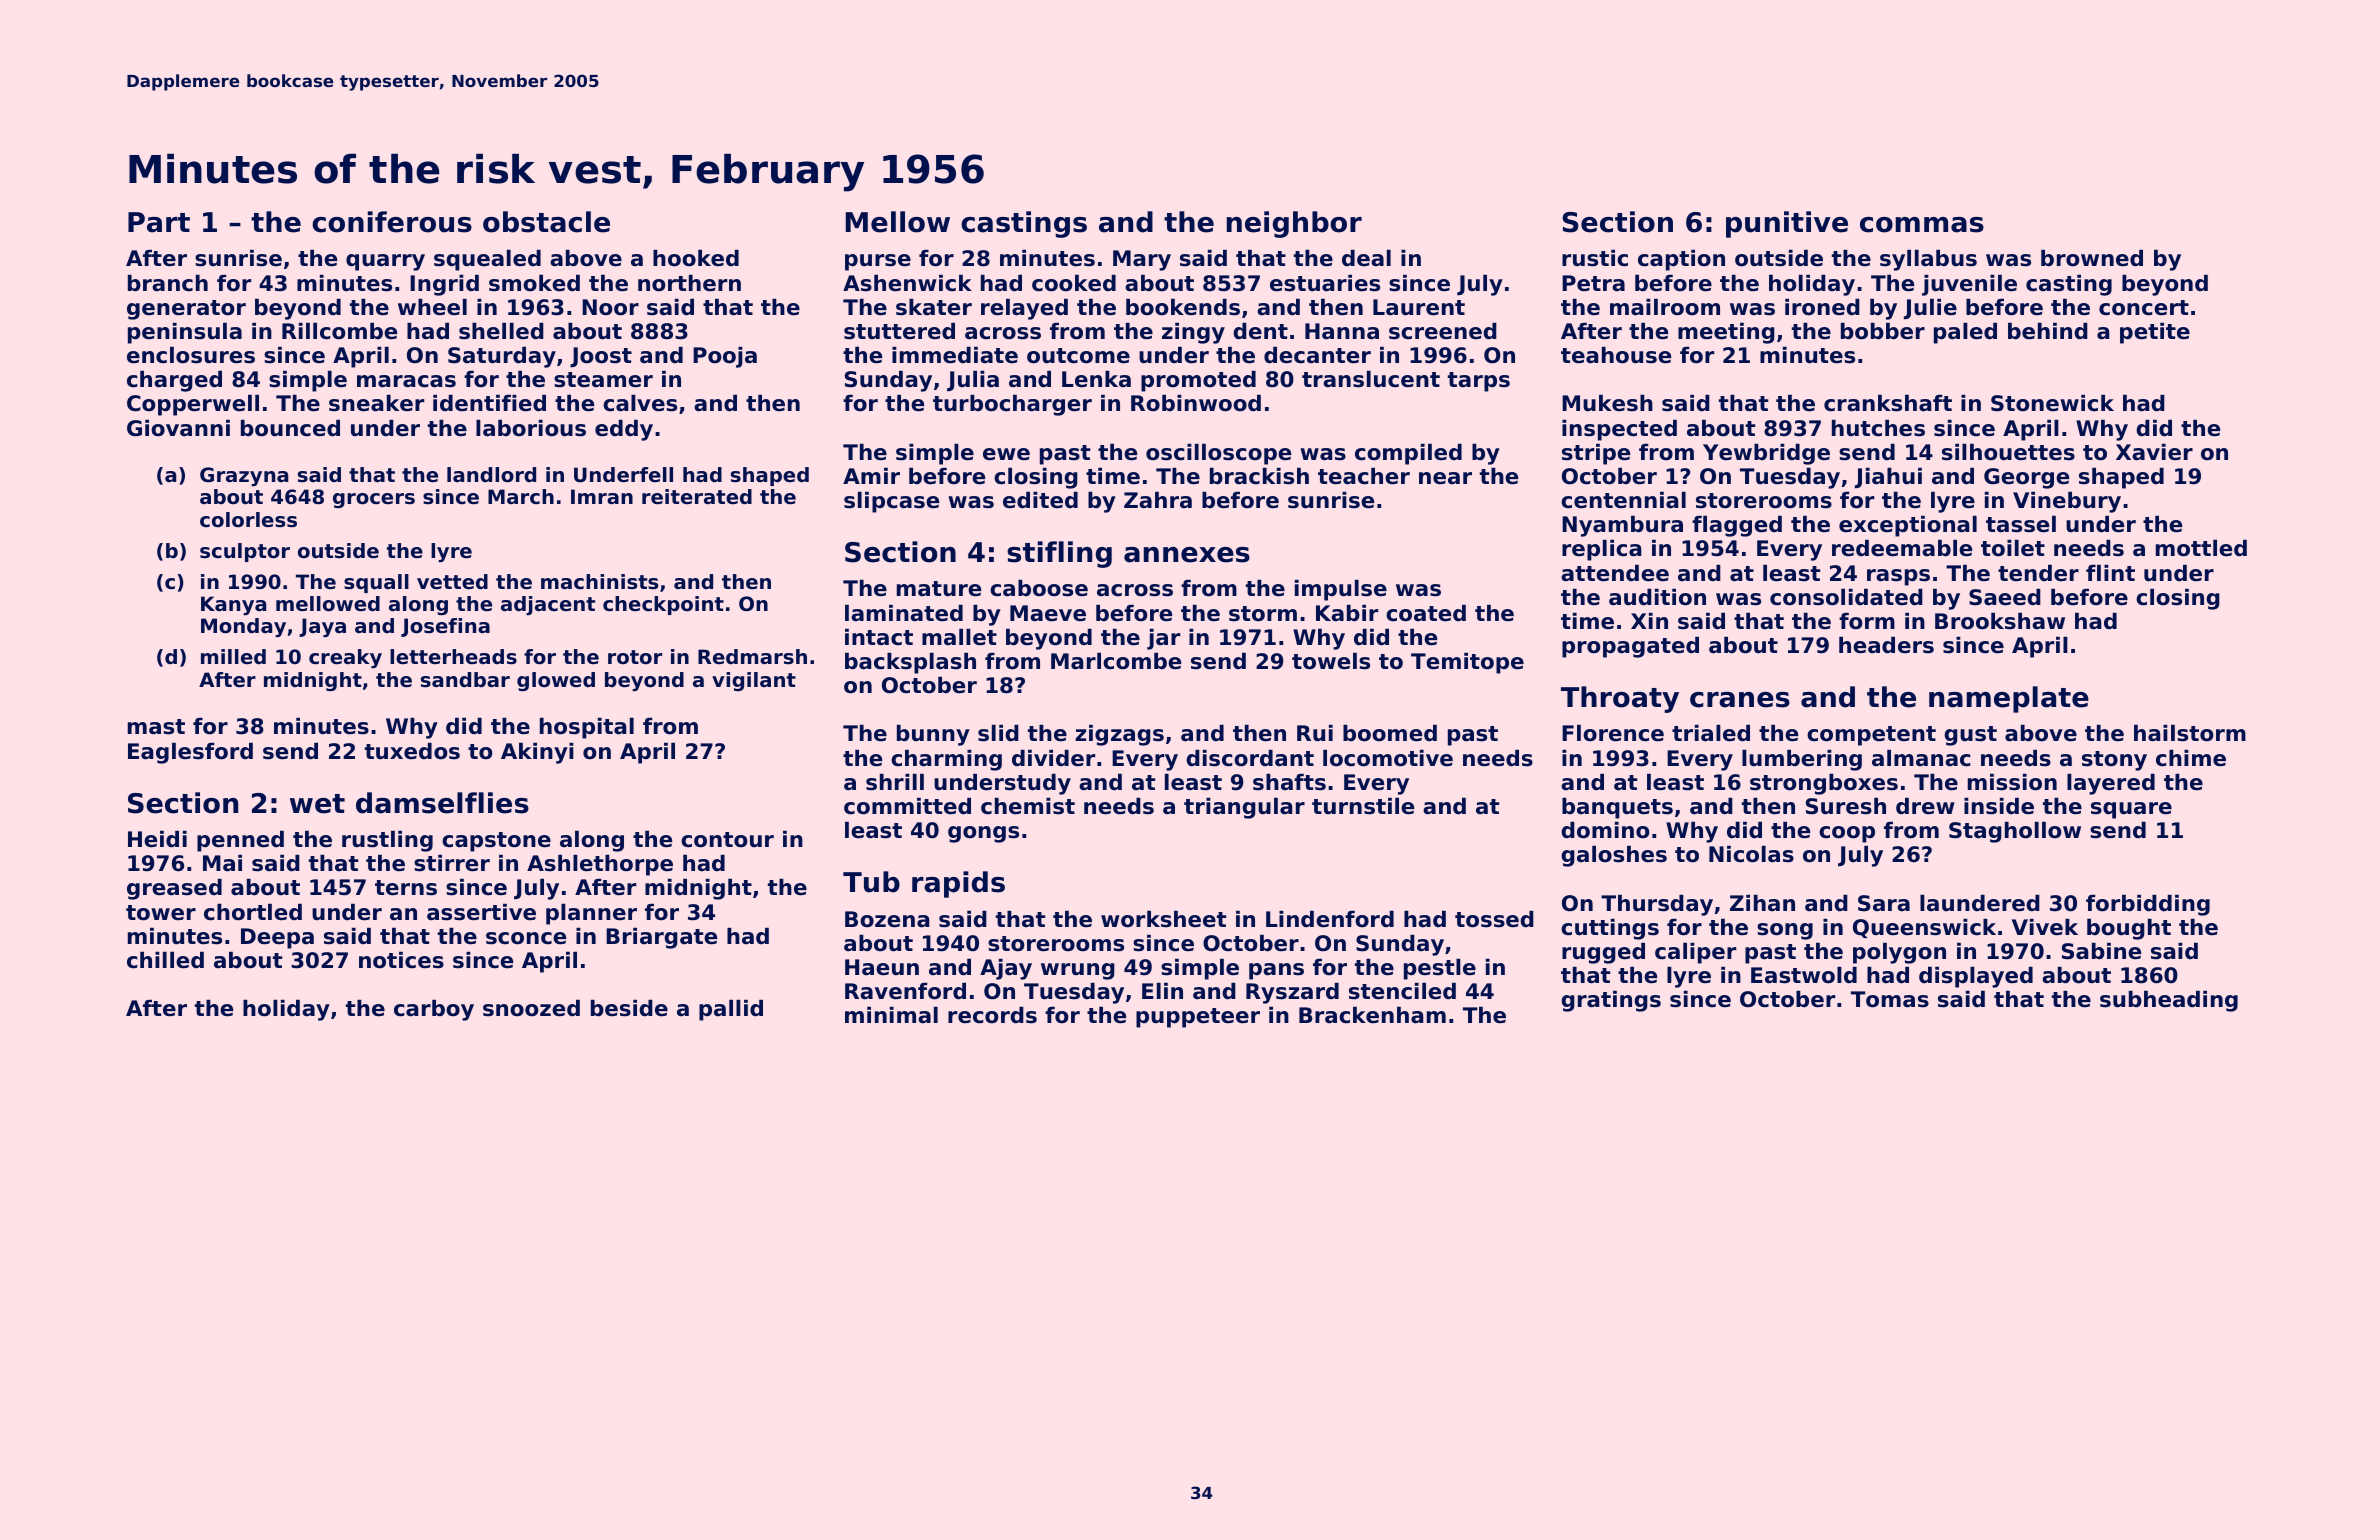  I want to click on sculptor, so click(245, 552).
